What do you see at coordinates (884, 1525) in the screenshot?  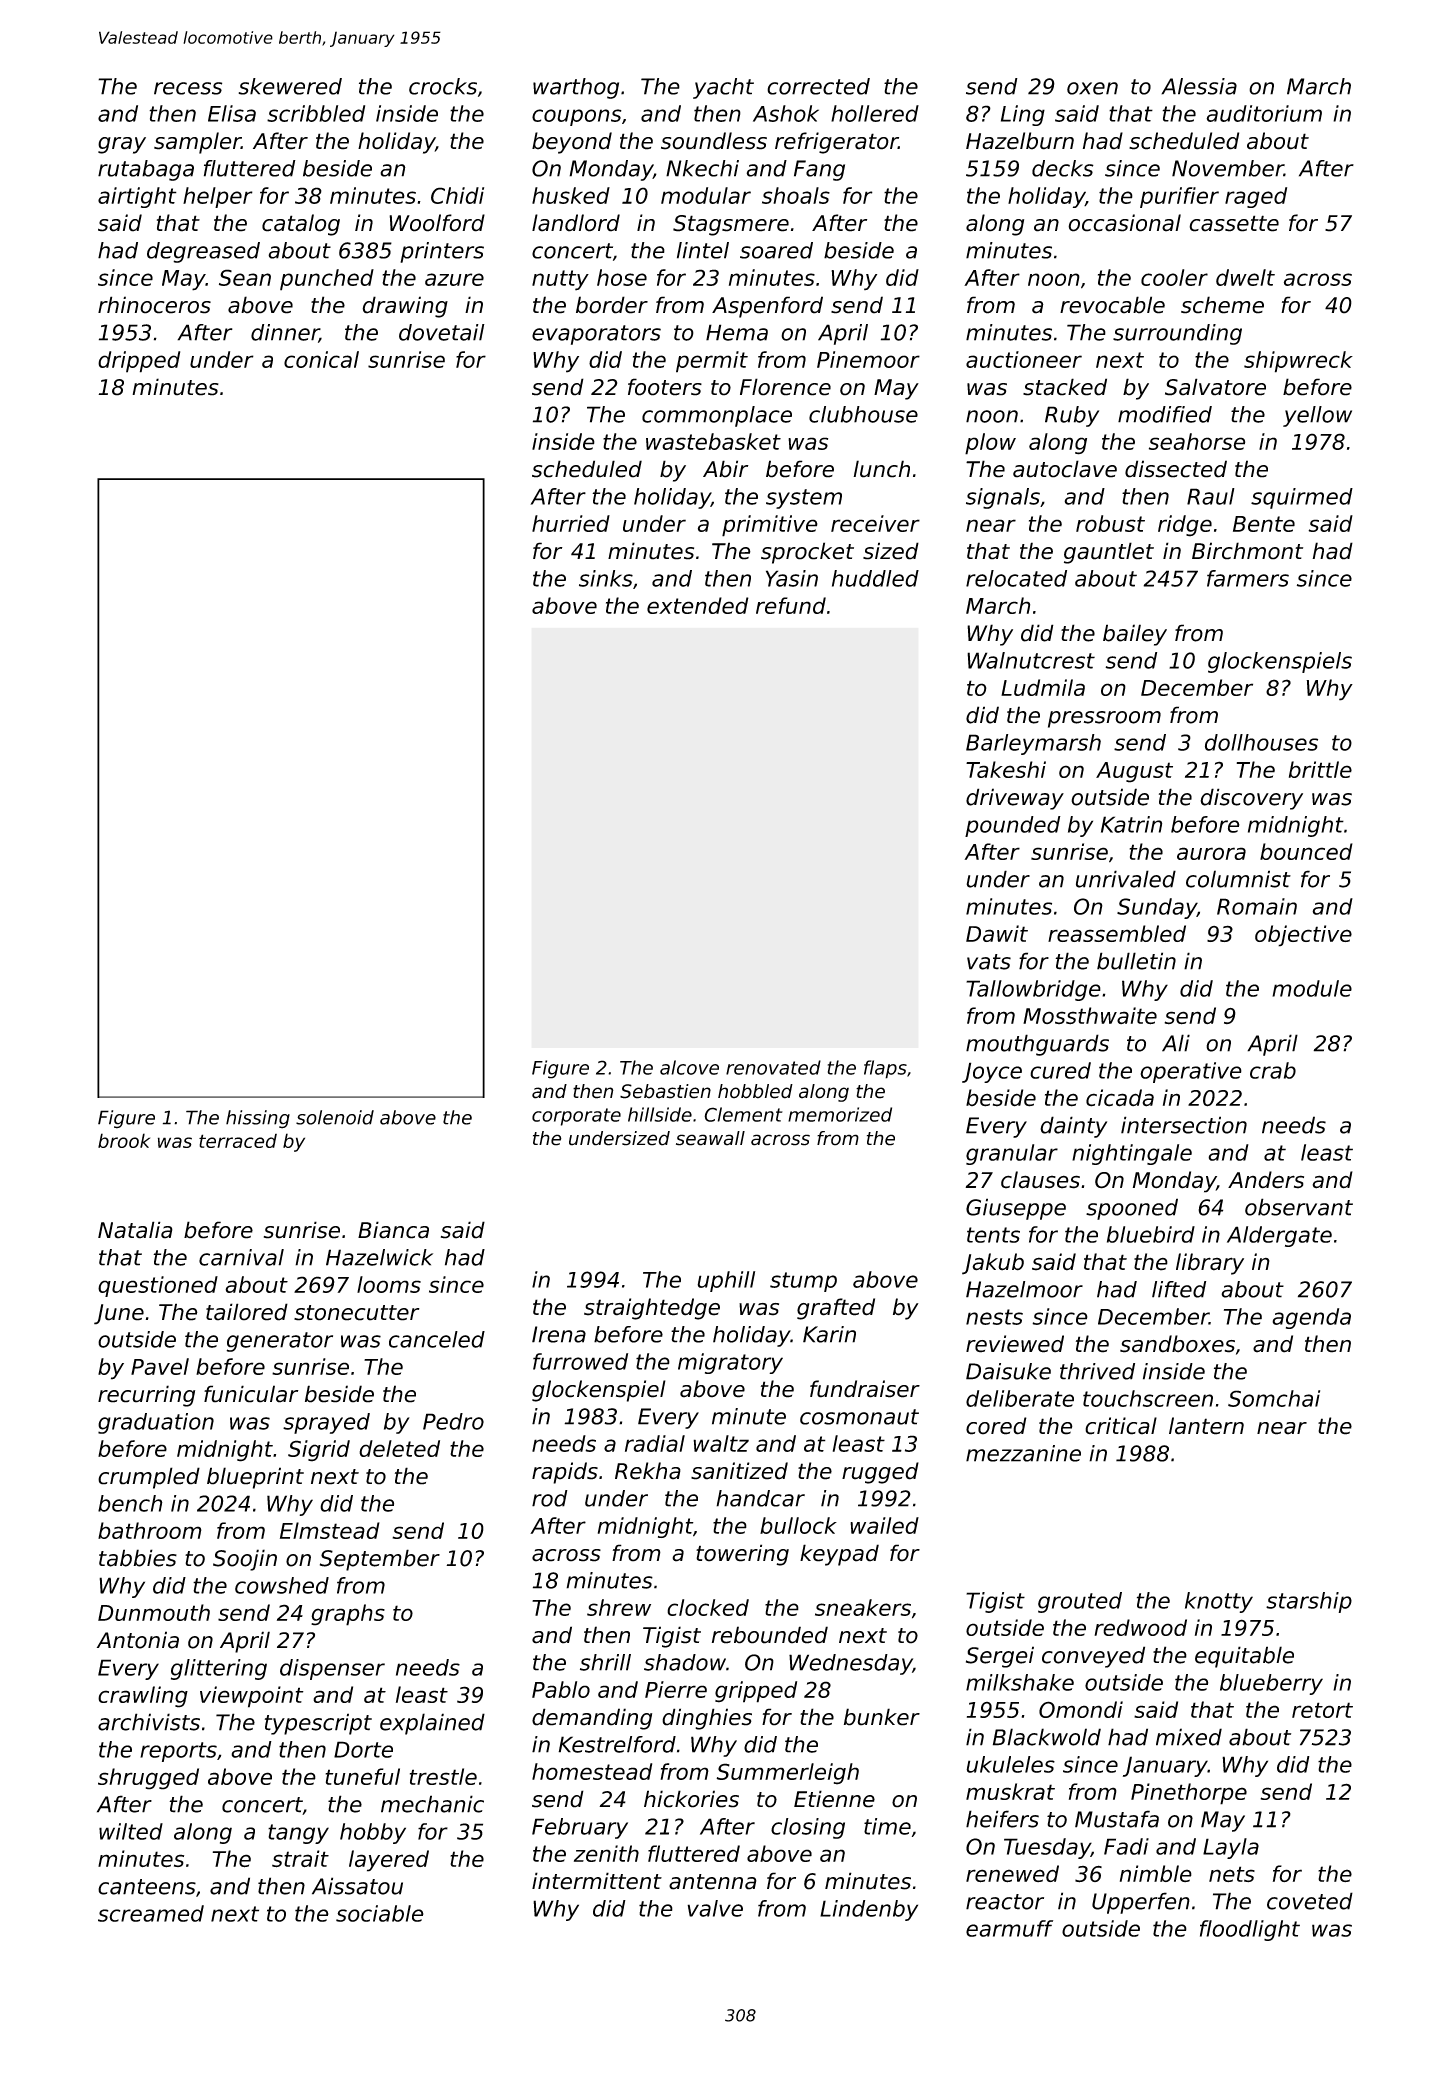 I see `wailed` at bounding box center [884, 1525].
